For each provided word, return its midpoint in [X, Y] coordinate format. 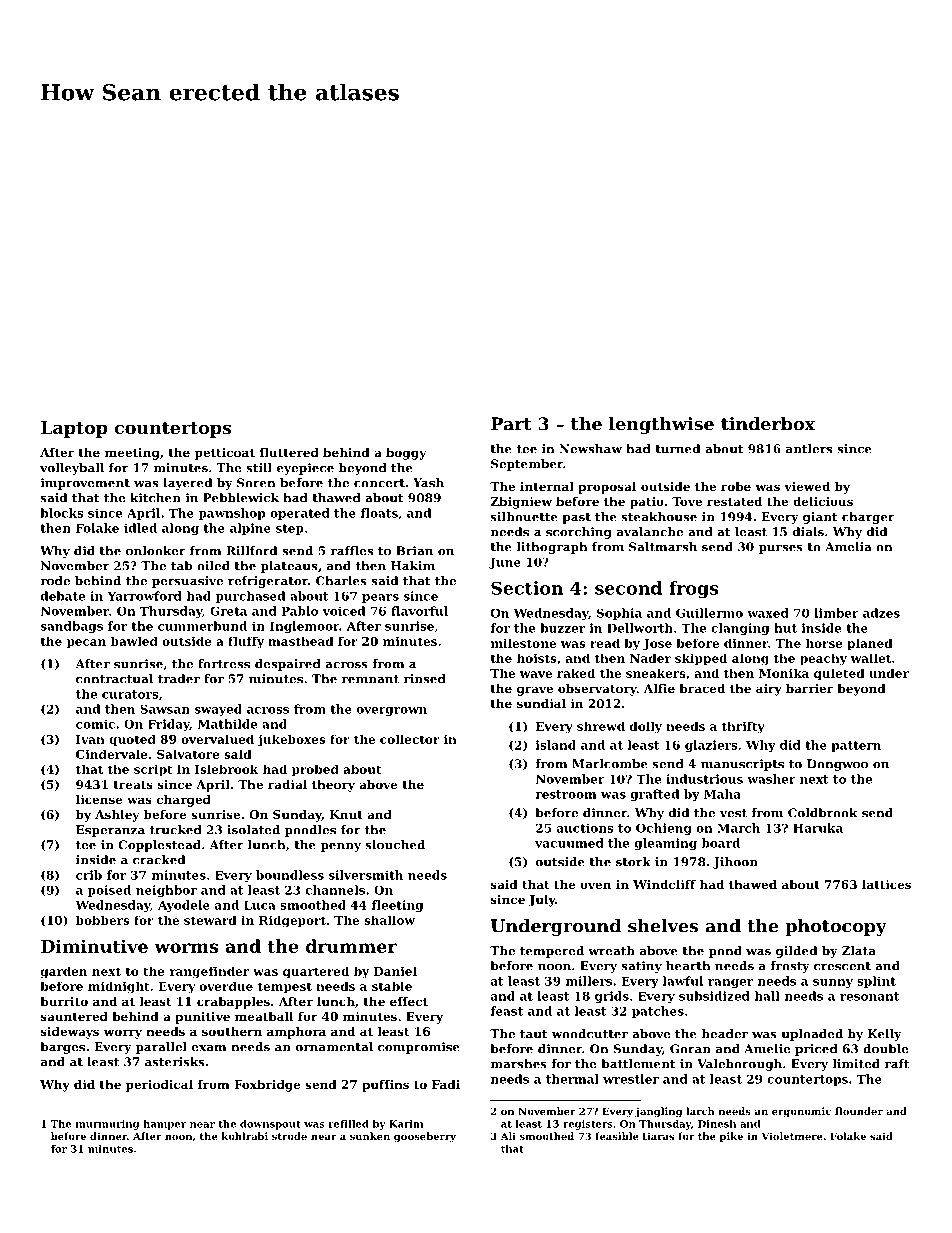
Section [527, 588]
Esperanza [110, 831]
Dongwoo [837, 765]
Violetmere [792, 1136]
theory [333, 786]
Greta [228, 611]
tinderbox [768, 424]
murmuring [107, 1125]
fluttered [289, 452]
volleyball [72, 469]
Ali [508, 1136]
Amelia [848, 547]
